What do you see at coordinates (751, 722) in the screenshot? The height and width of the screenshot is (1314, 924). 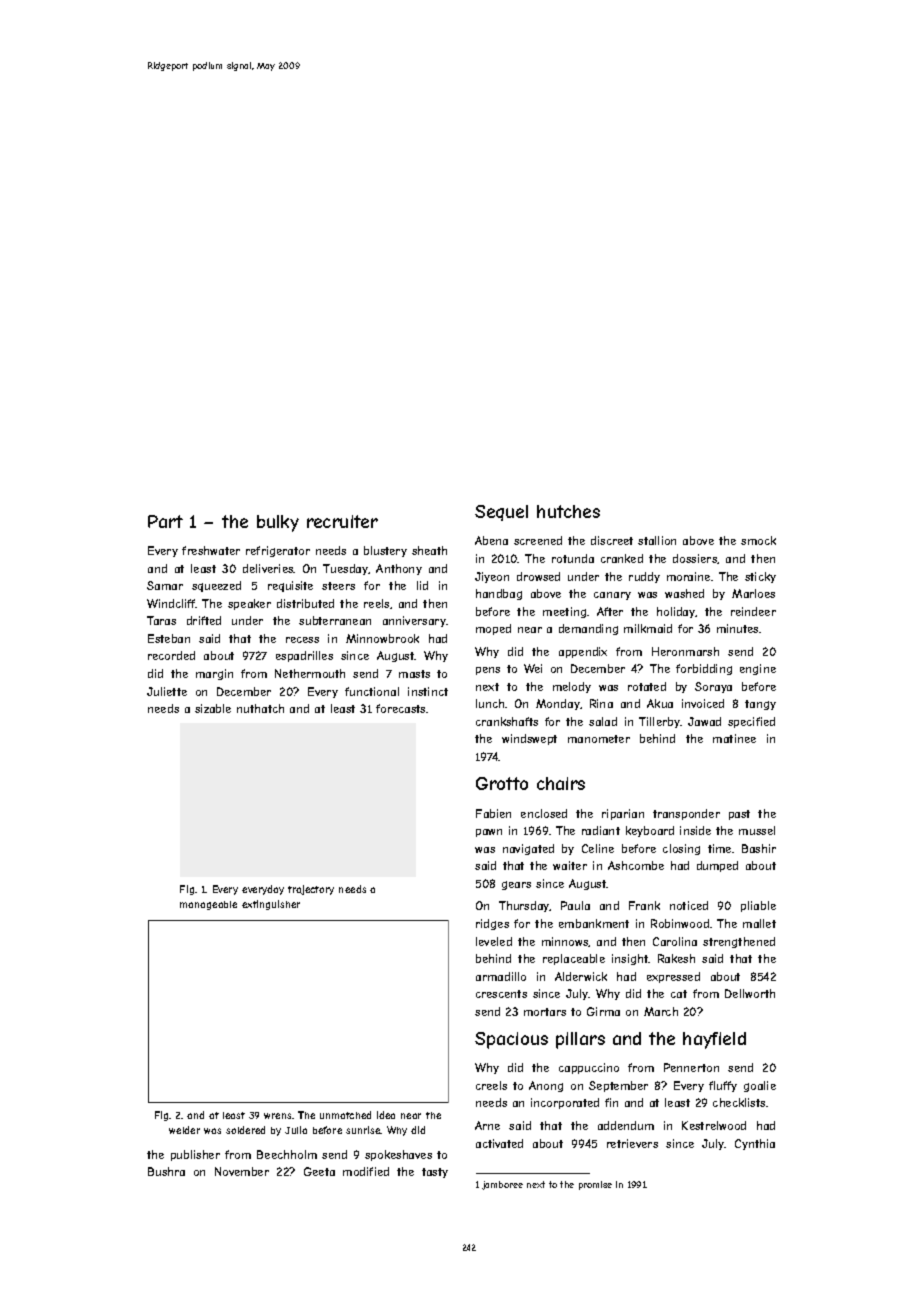 I see `specified` at bounding box center [751, 722].
